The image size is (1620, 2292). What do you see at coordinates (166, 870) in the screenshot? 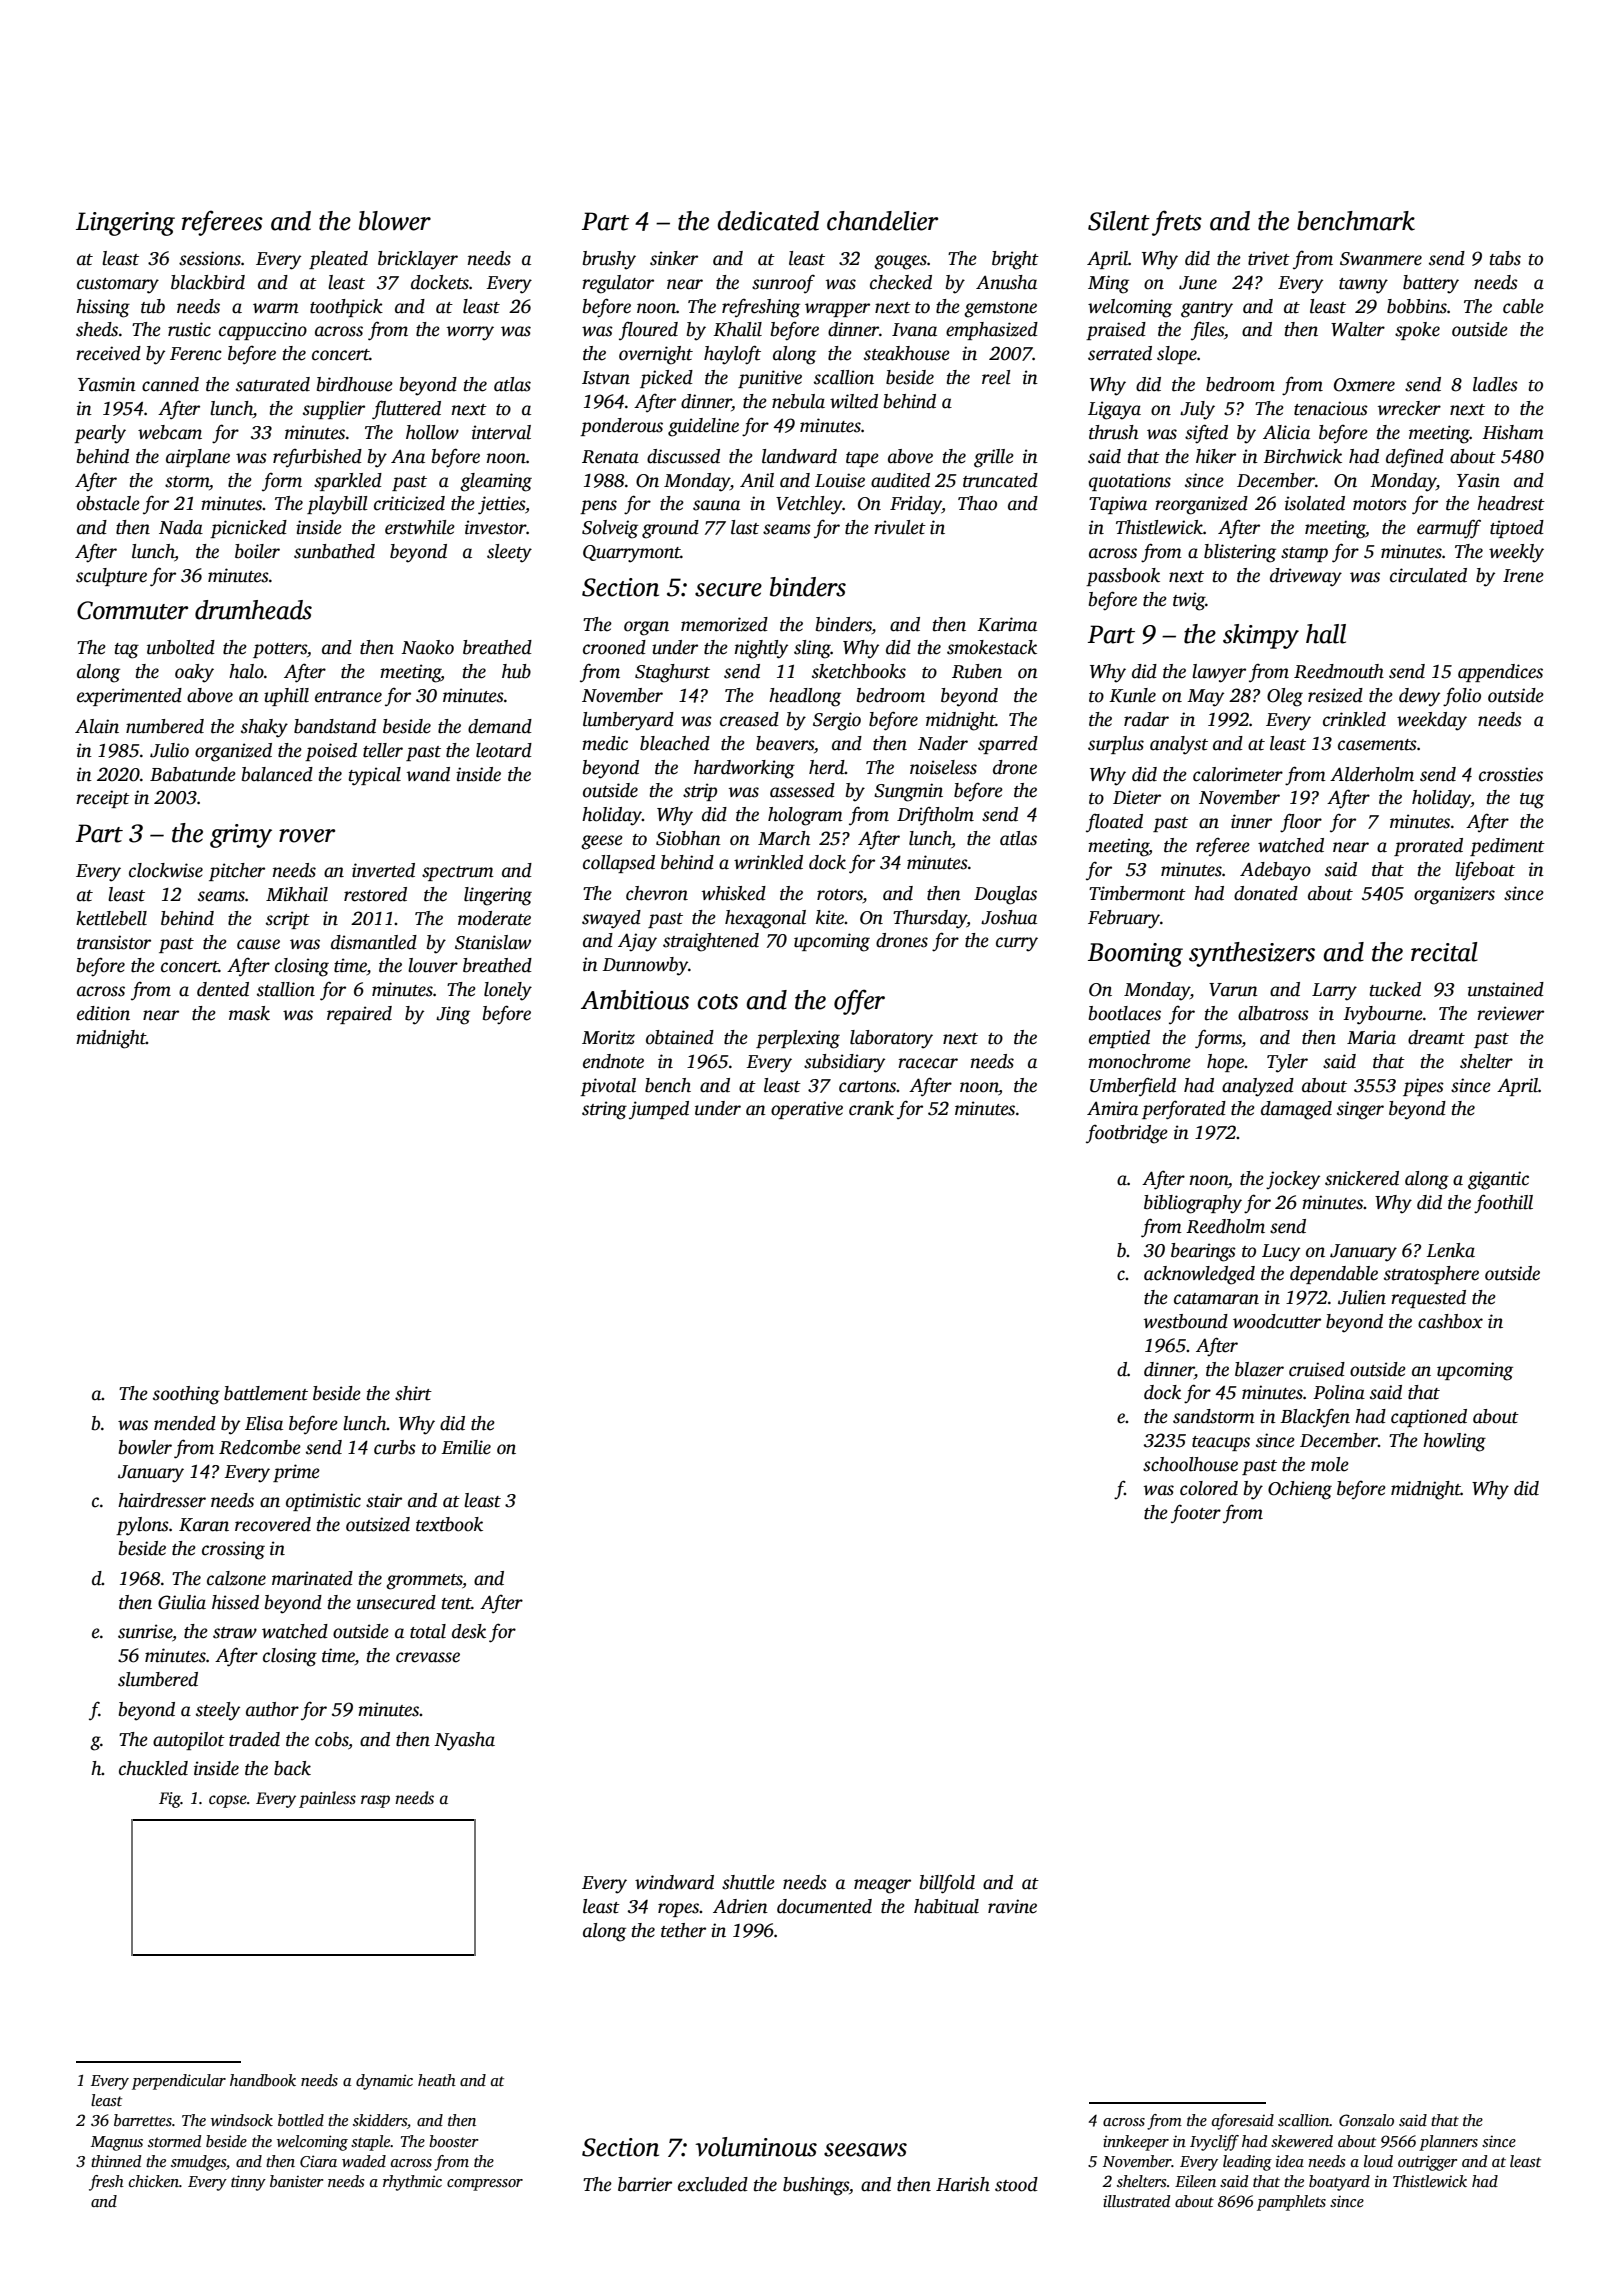
I see `clockwise` at bounding box center [166, 870].
